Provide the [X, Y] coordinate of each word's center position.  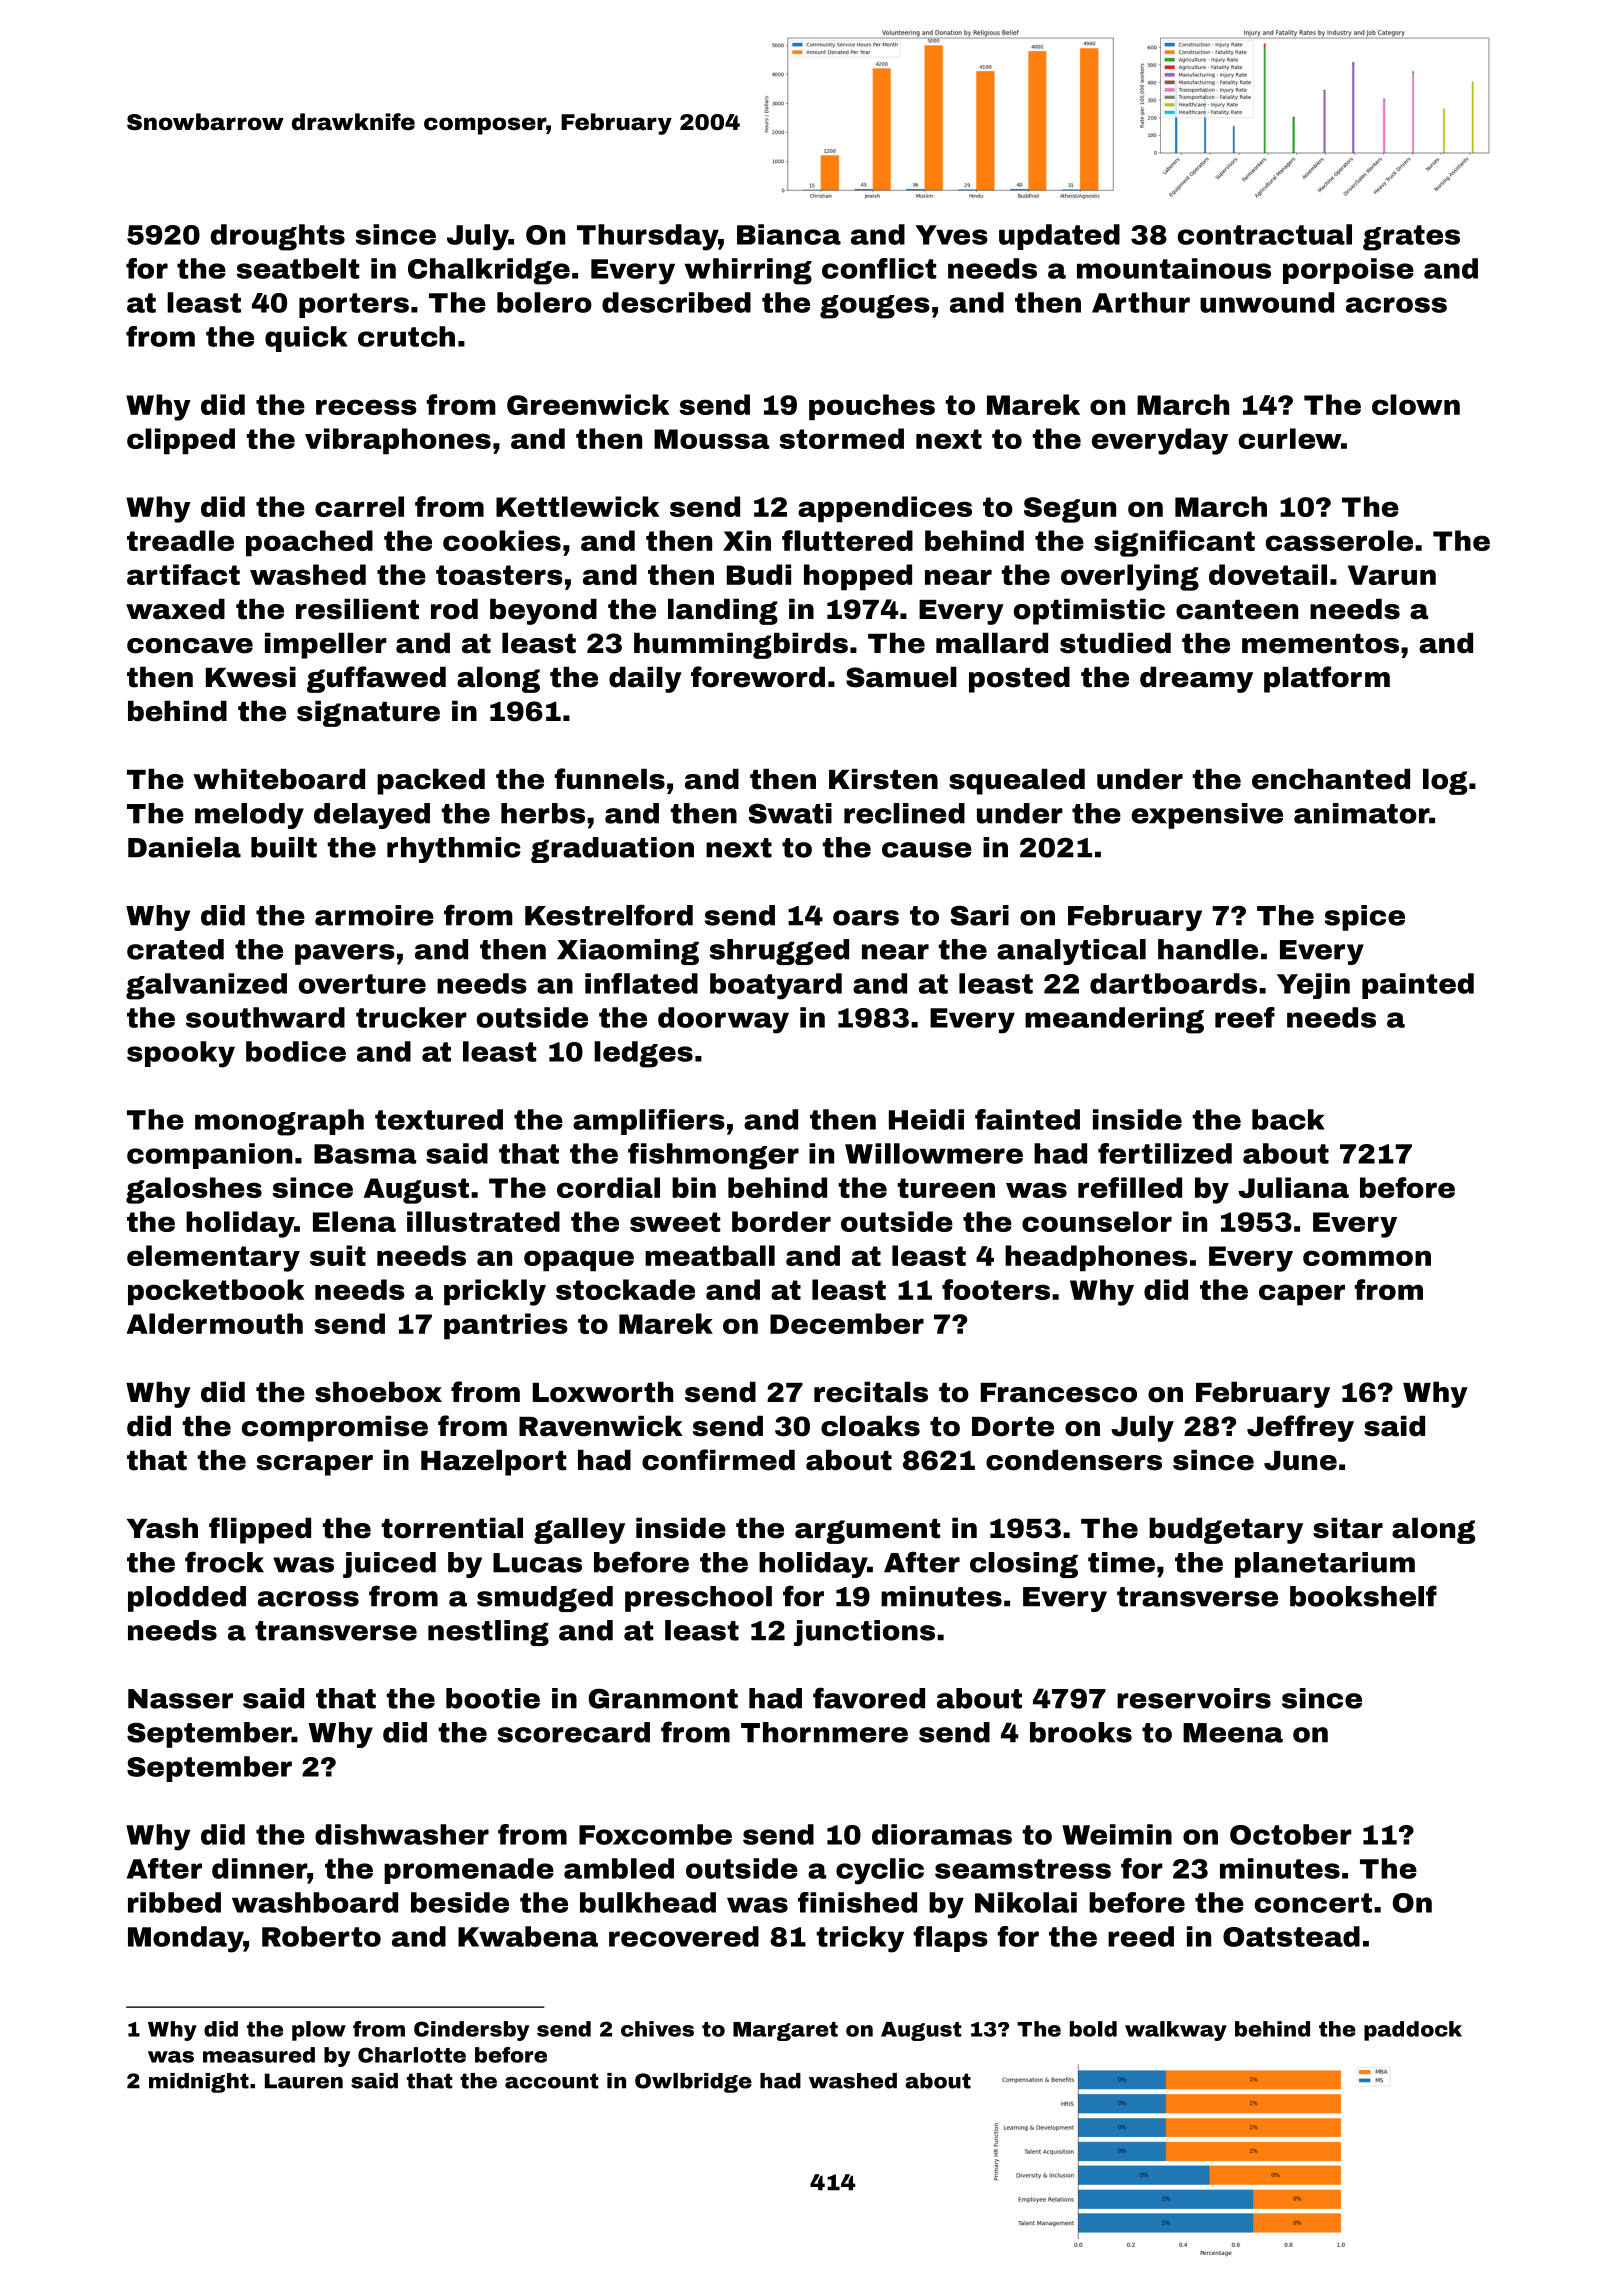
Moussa [711, 439]
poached [309, 543]
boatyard [776, 986]
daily [645, 680]
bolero [544, 302]
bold [1093, 2029]
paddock [1413, 2031]
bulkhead [648, 1902]
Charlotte [412, 2055]
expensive [1207, 816]
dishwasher [402, 1834]
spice [1365, 918]
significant [1174, 543]
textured [439, 1119]
